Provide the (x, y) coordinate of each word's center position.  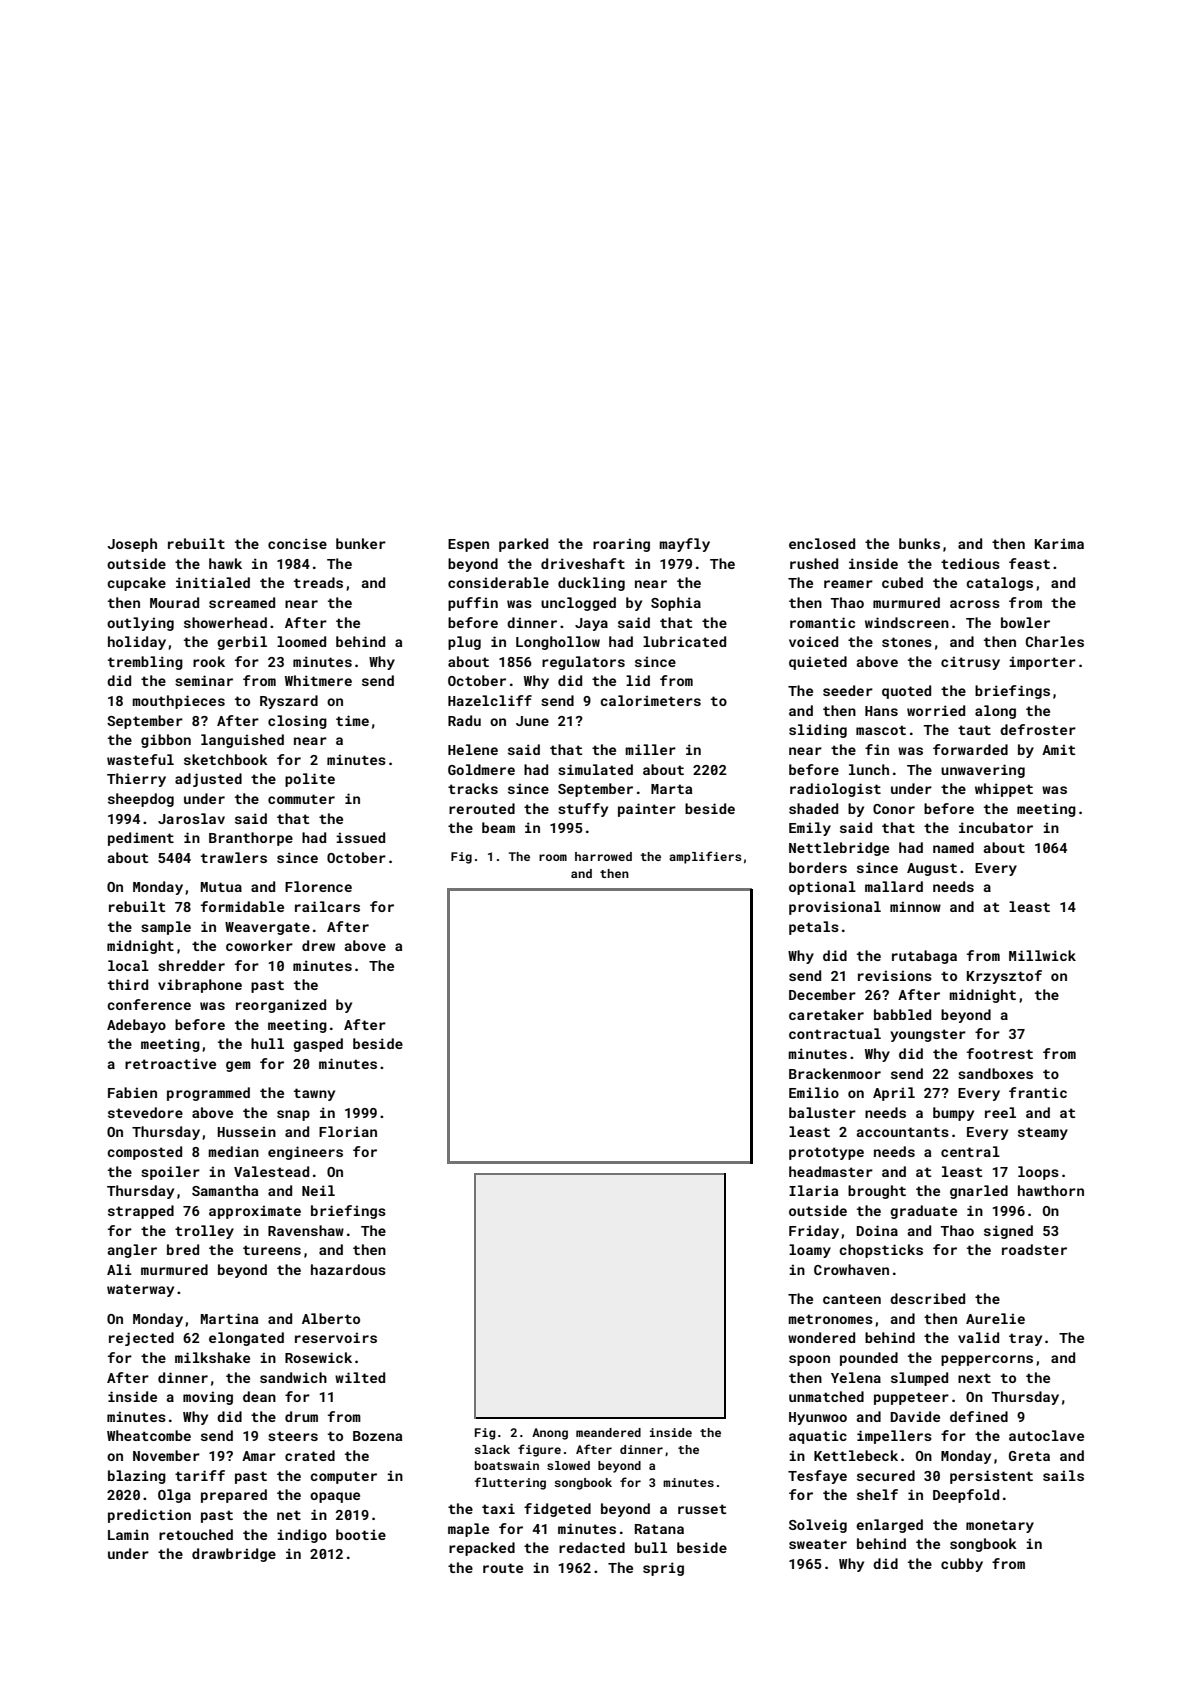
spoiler (170, 1173)
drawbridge (234, 1555)
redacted (592, 1547)
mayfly (684, 545)
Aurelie (995, 1318)
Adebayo (136, 1026)
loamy (810, 1251)
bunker (361, 543)
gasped (318, 1045)
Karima (1059, 543)
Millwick (1042, 955)
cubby (962, 1565)
